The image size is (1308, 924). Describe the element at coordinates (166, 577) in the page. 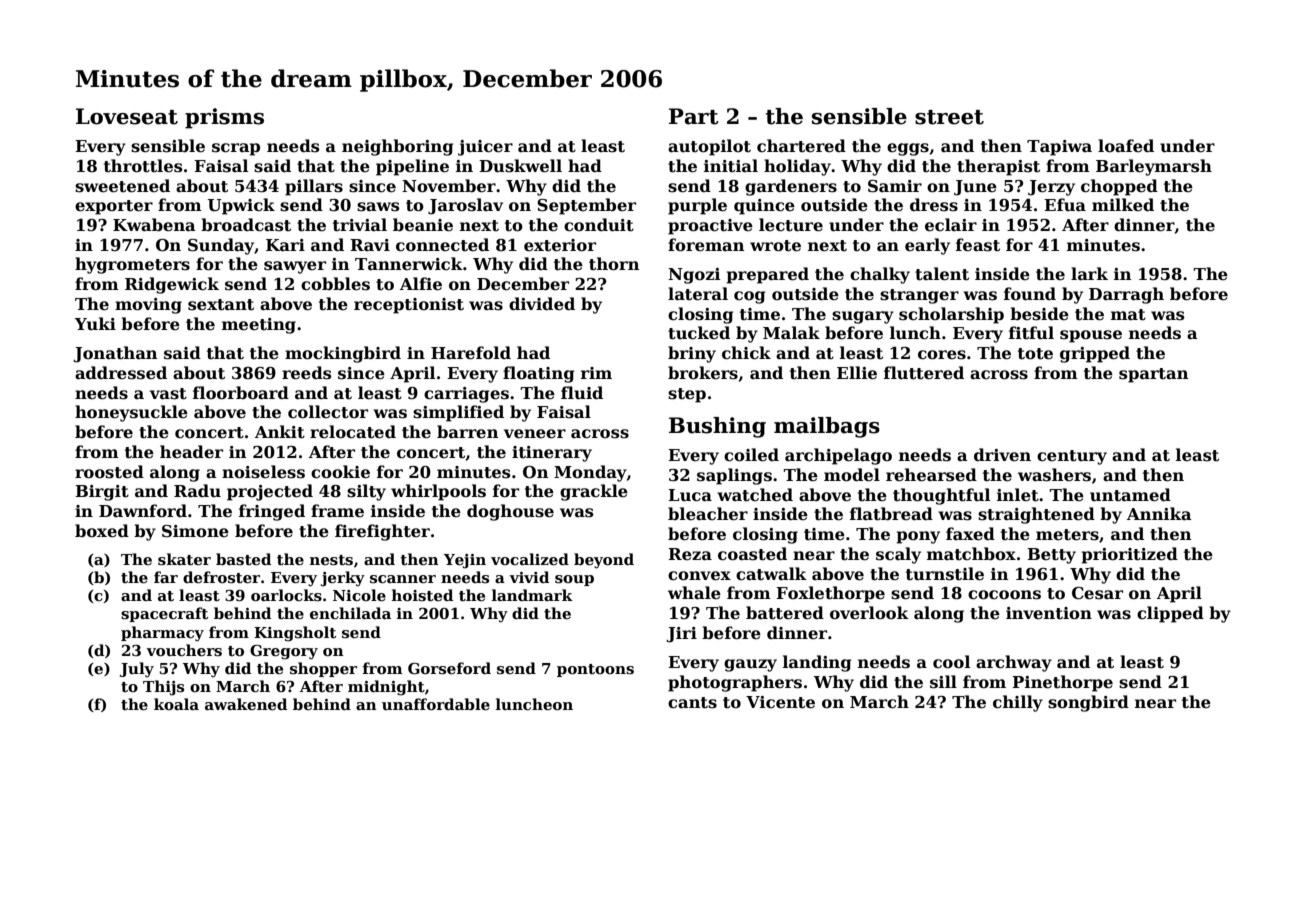

I see `far` at that location.
